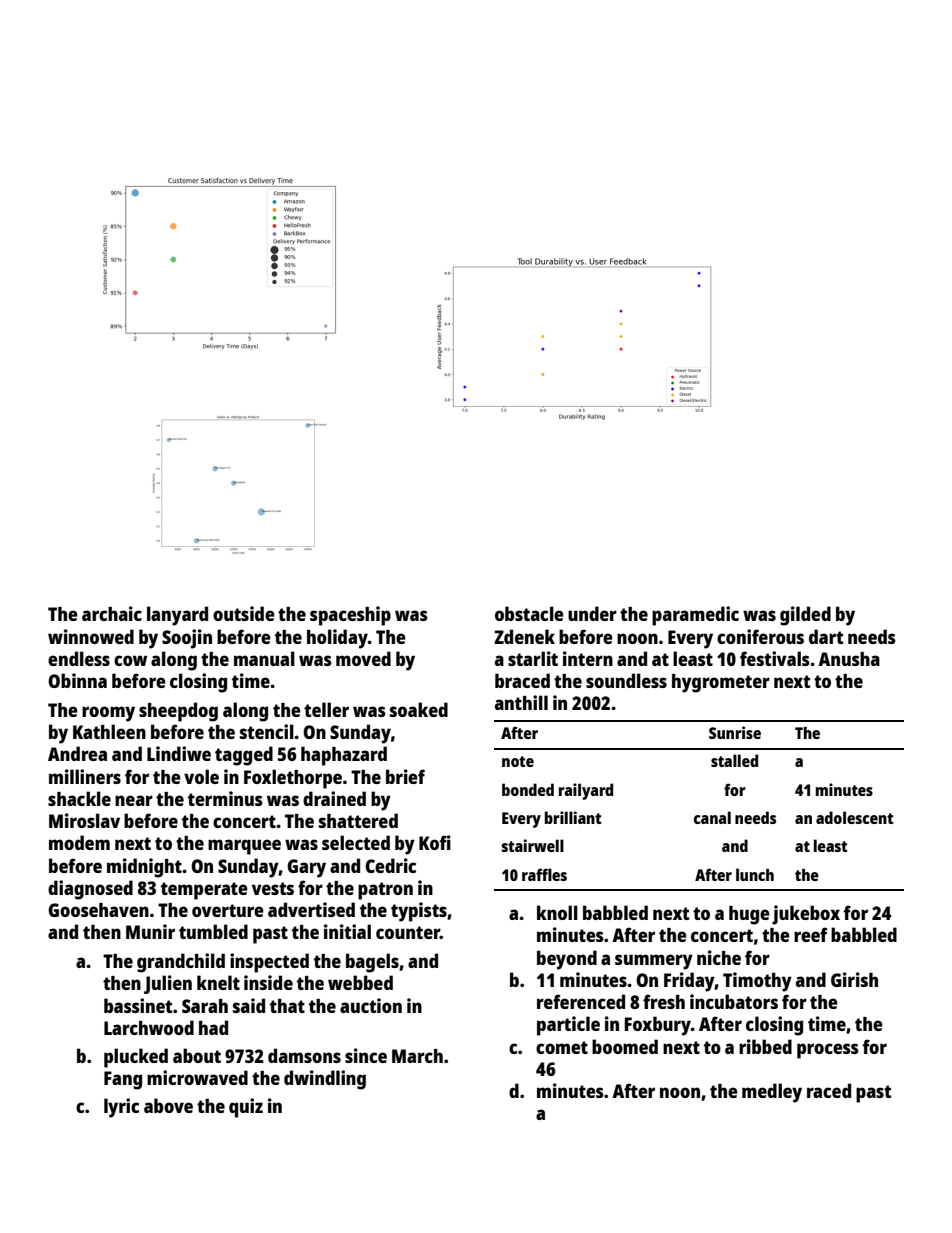 This document has width=952, height=1233. I want to click on roomy, so click(108, 714).
